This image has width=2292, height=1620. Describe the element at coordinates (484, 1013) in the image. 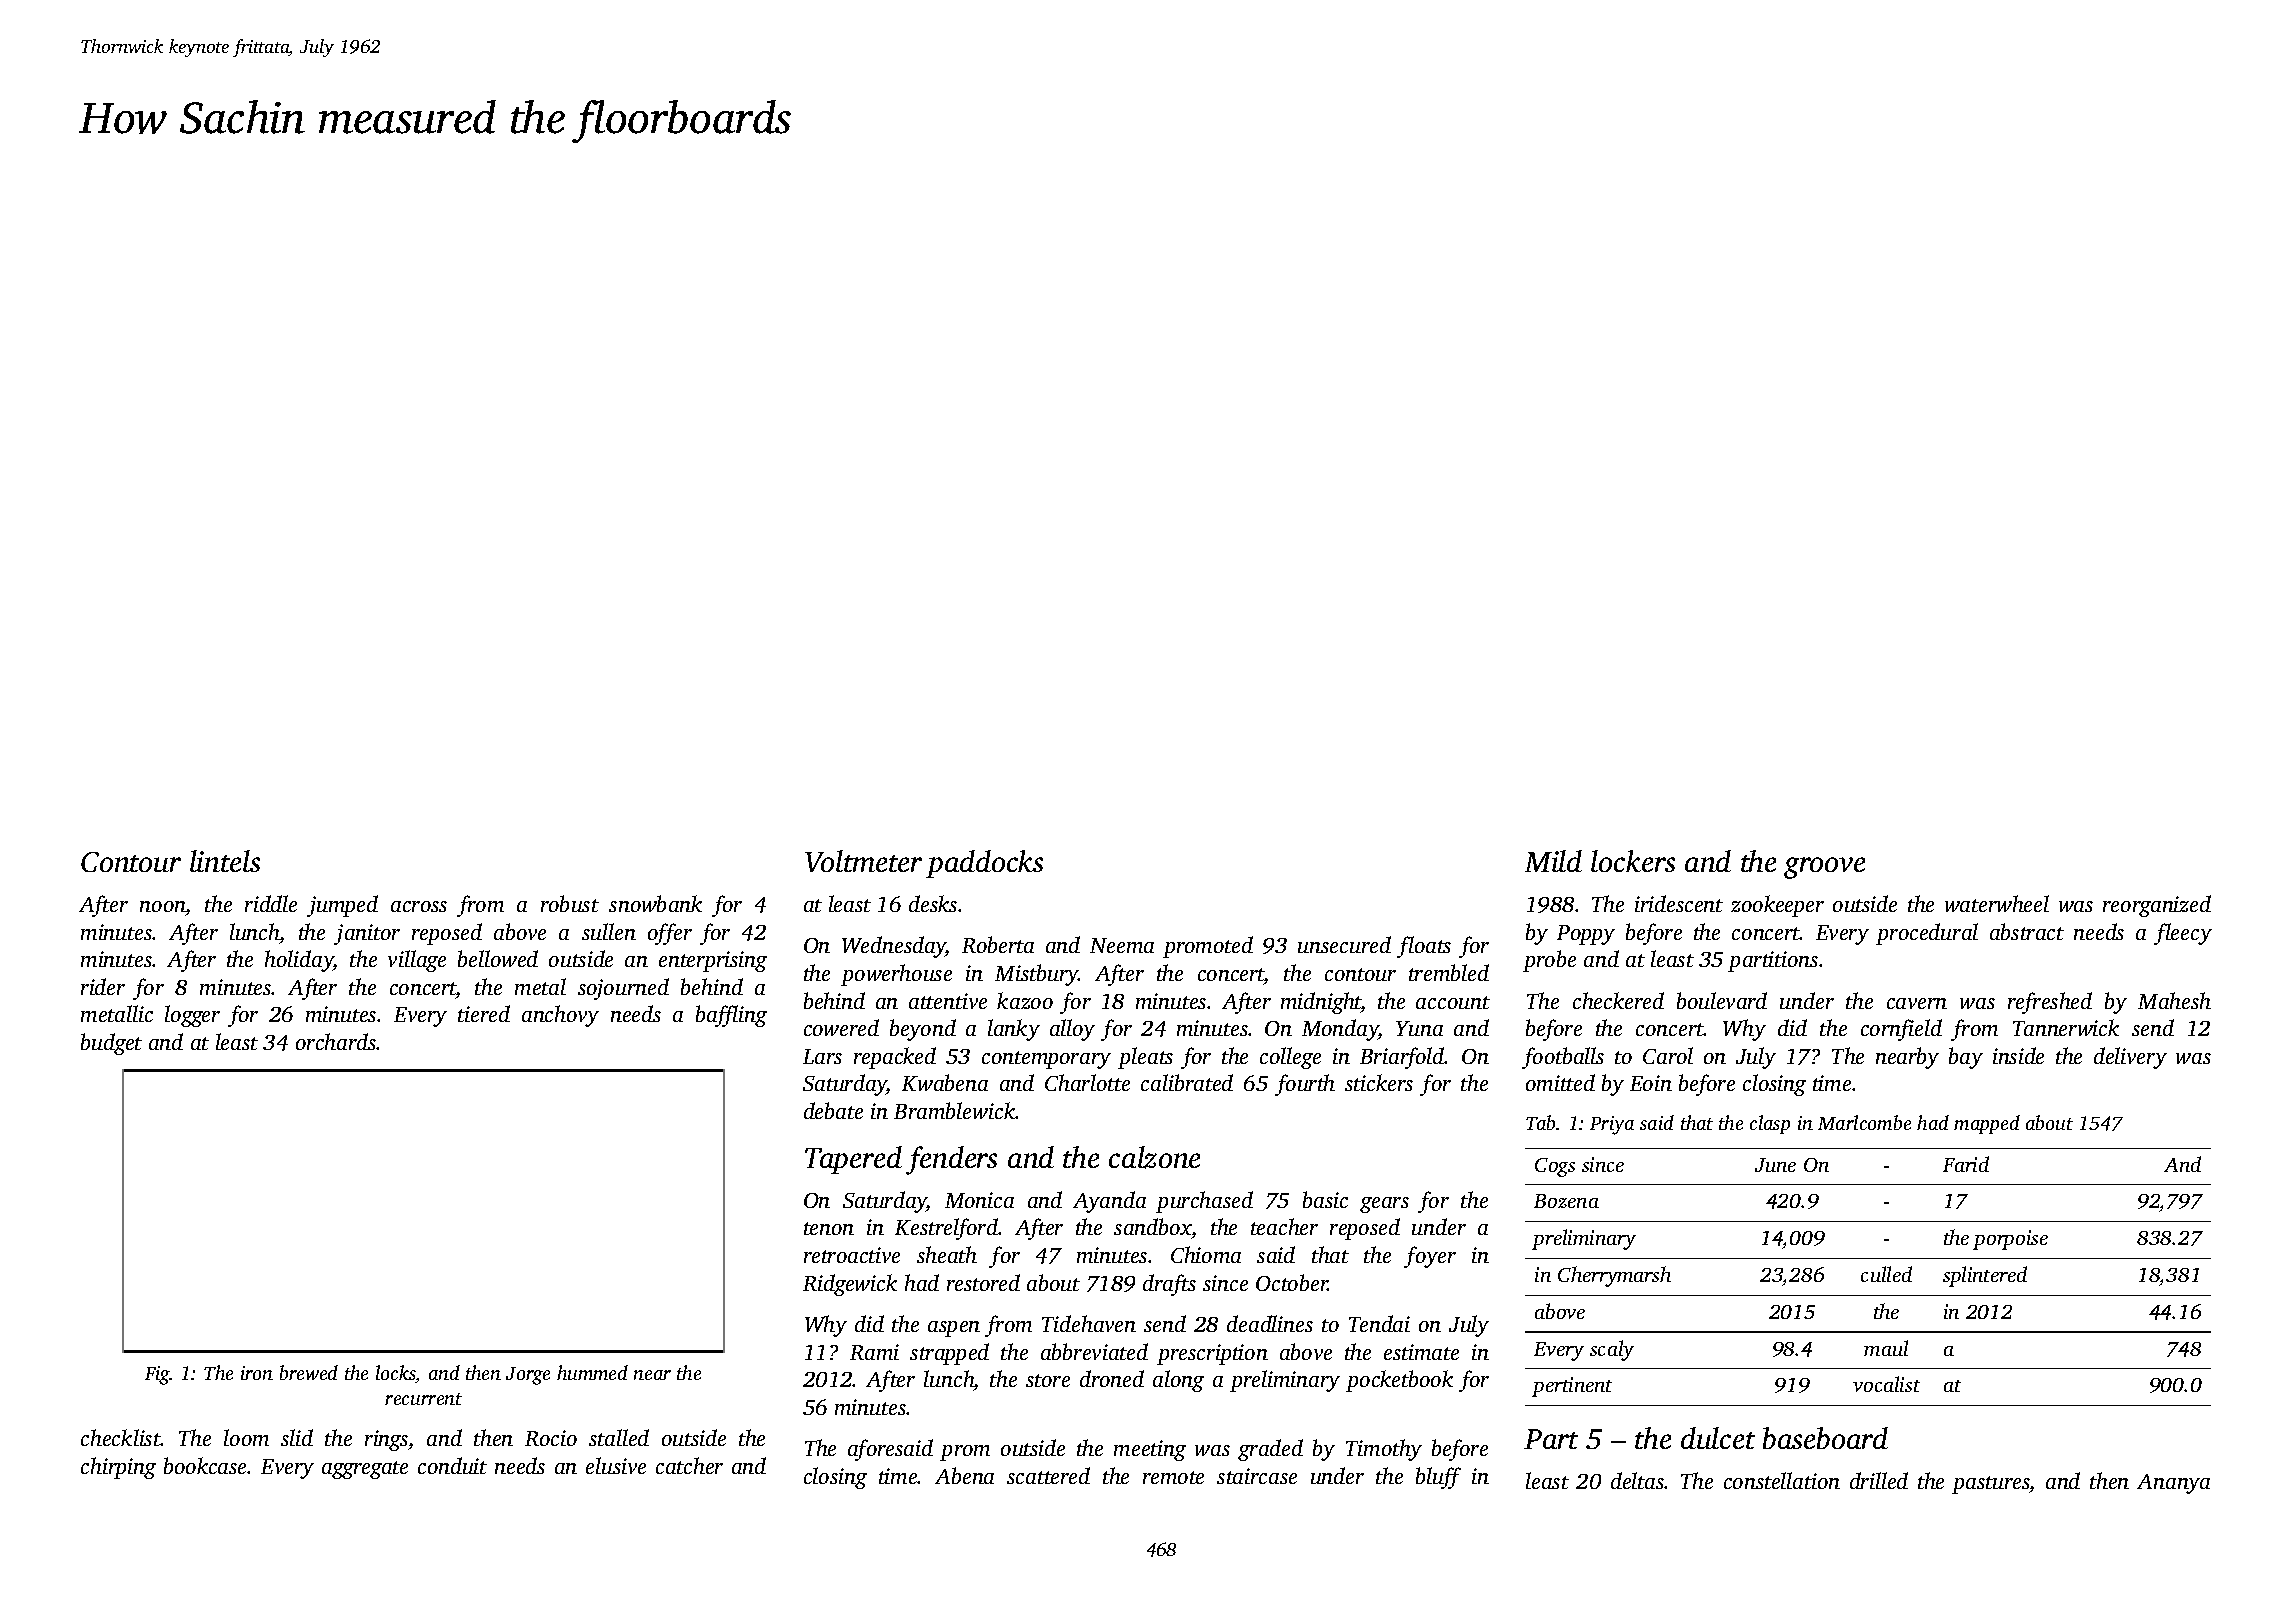

I see `tiered` at that location.
